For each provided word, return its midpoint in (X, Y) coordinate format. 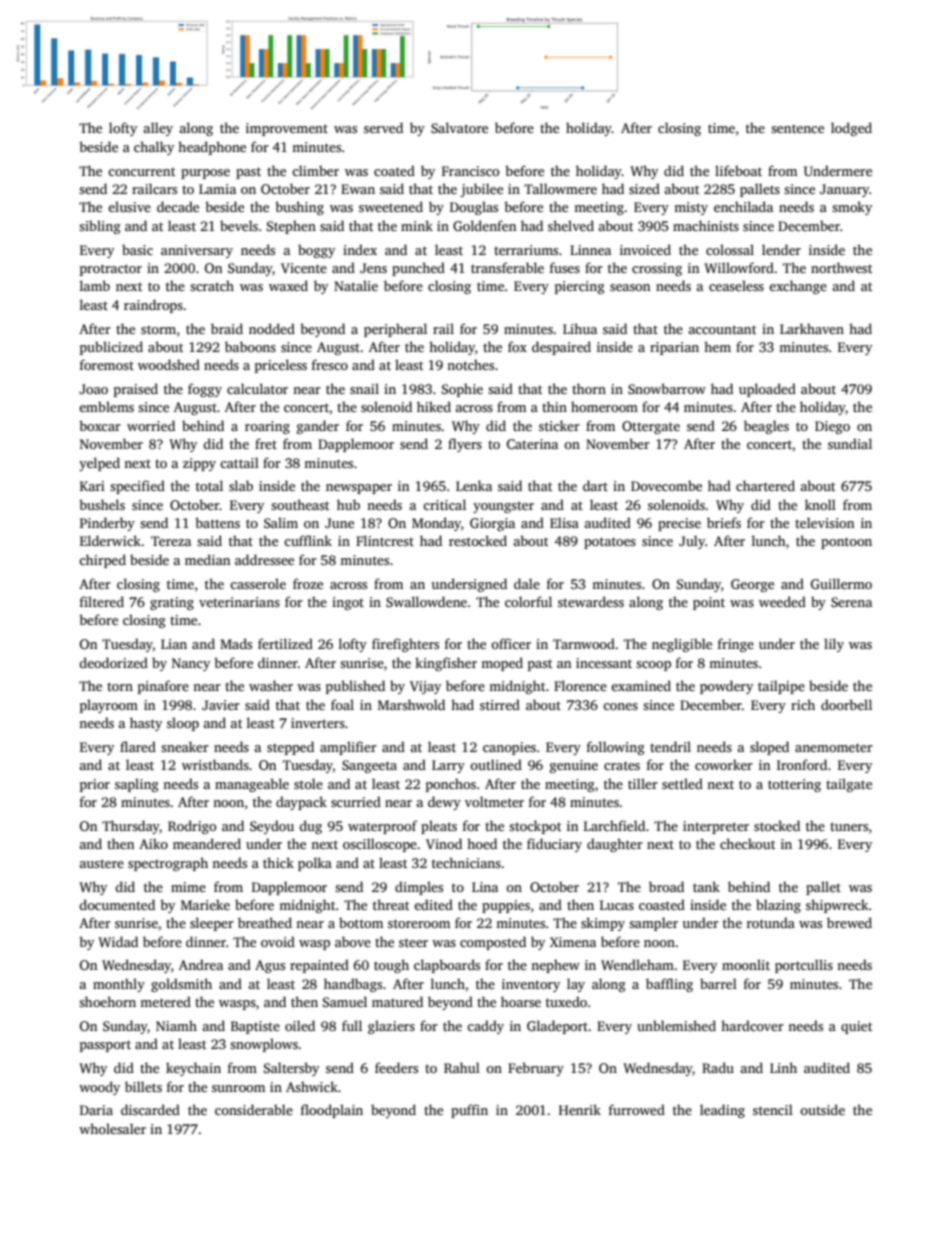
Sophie (462, 390)
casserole (258, 583)
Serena (851, 602)
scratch (212, 285)
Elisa (564, 522)
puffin (469, 1111)
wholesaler (112, 1128)
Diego (832, 427)
